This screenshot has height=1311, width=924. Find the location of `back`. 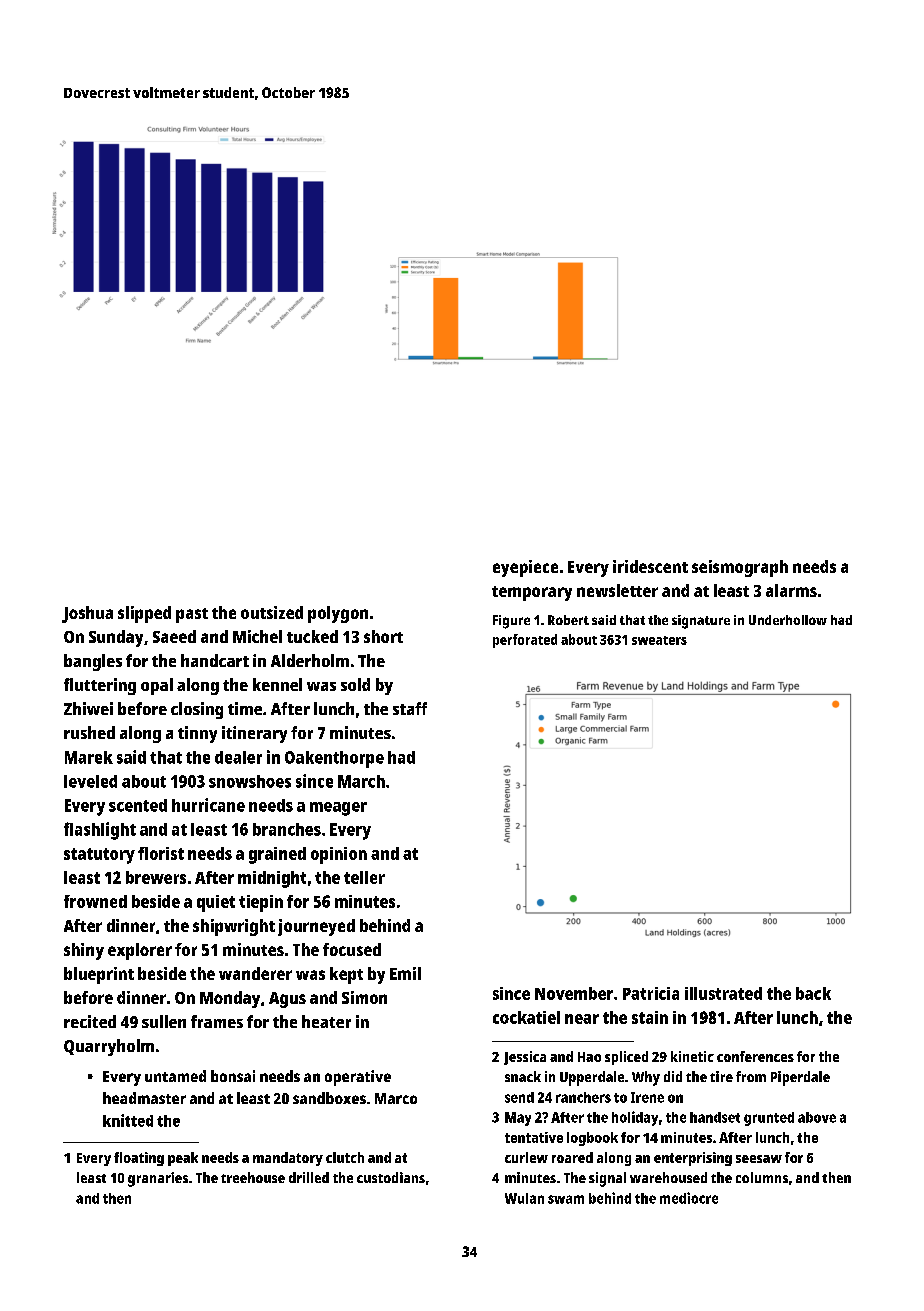

back is located at coordinates (813, 993).
